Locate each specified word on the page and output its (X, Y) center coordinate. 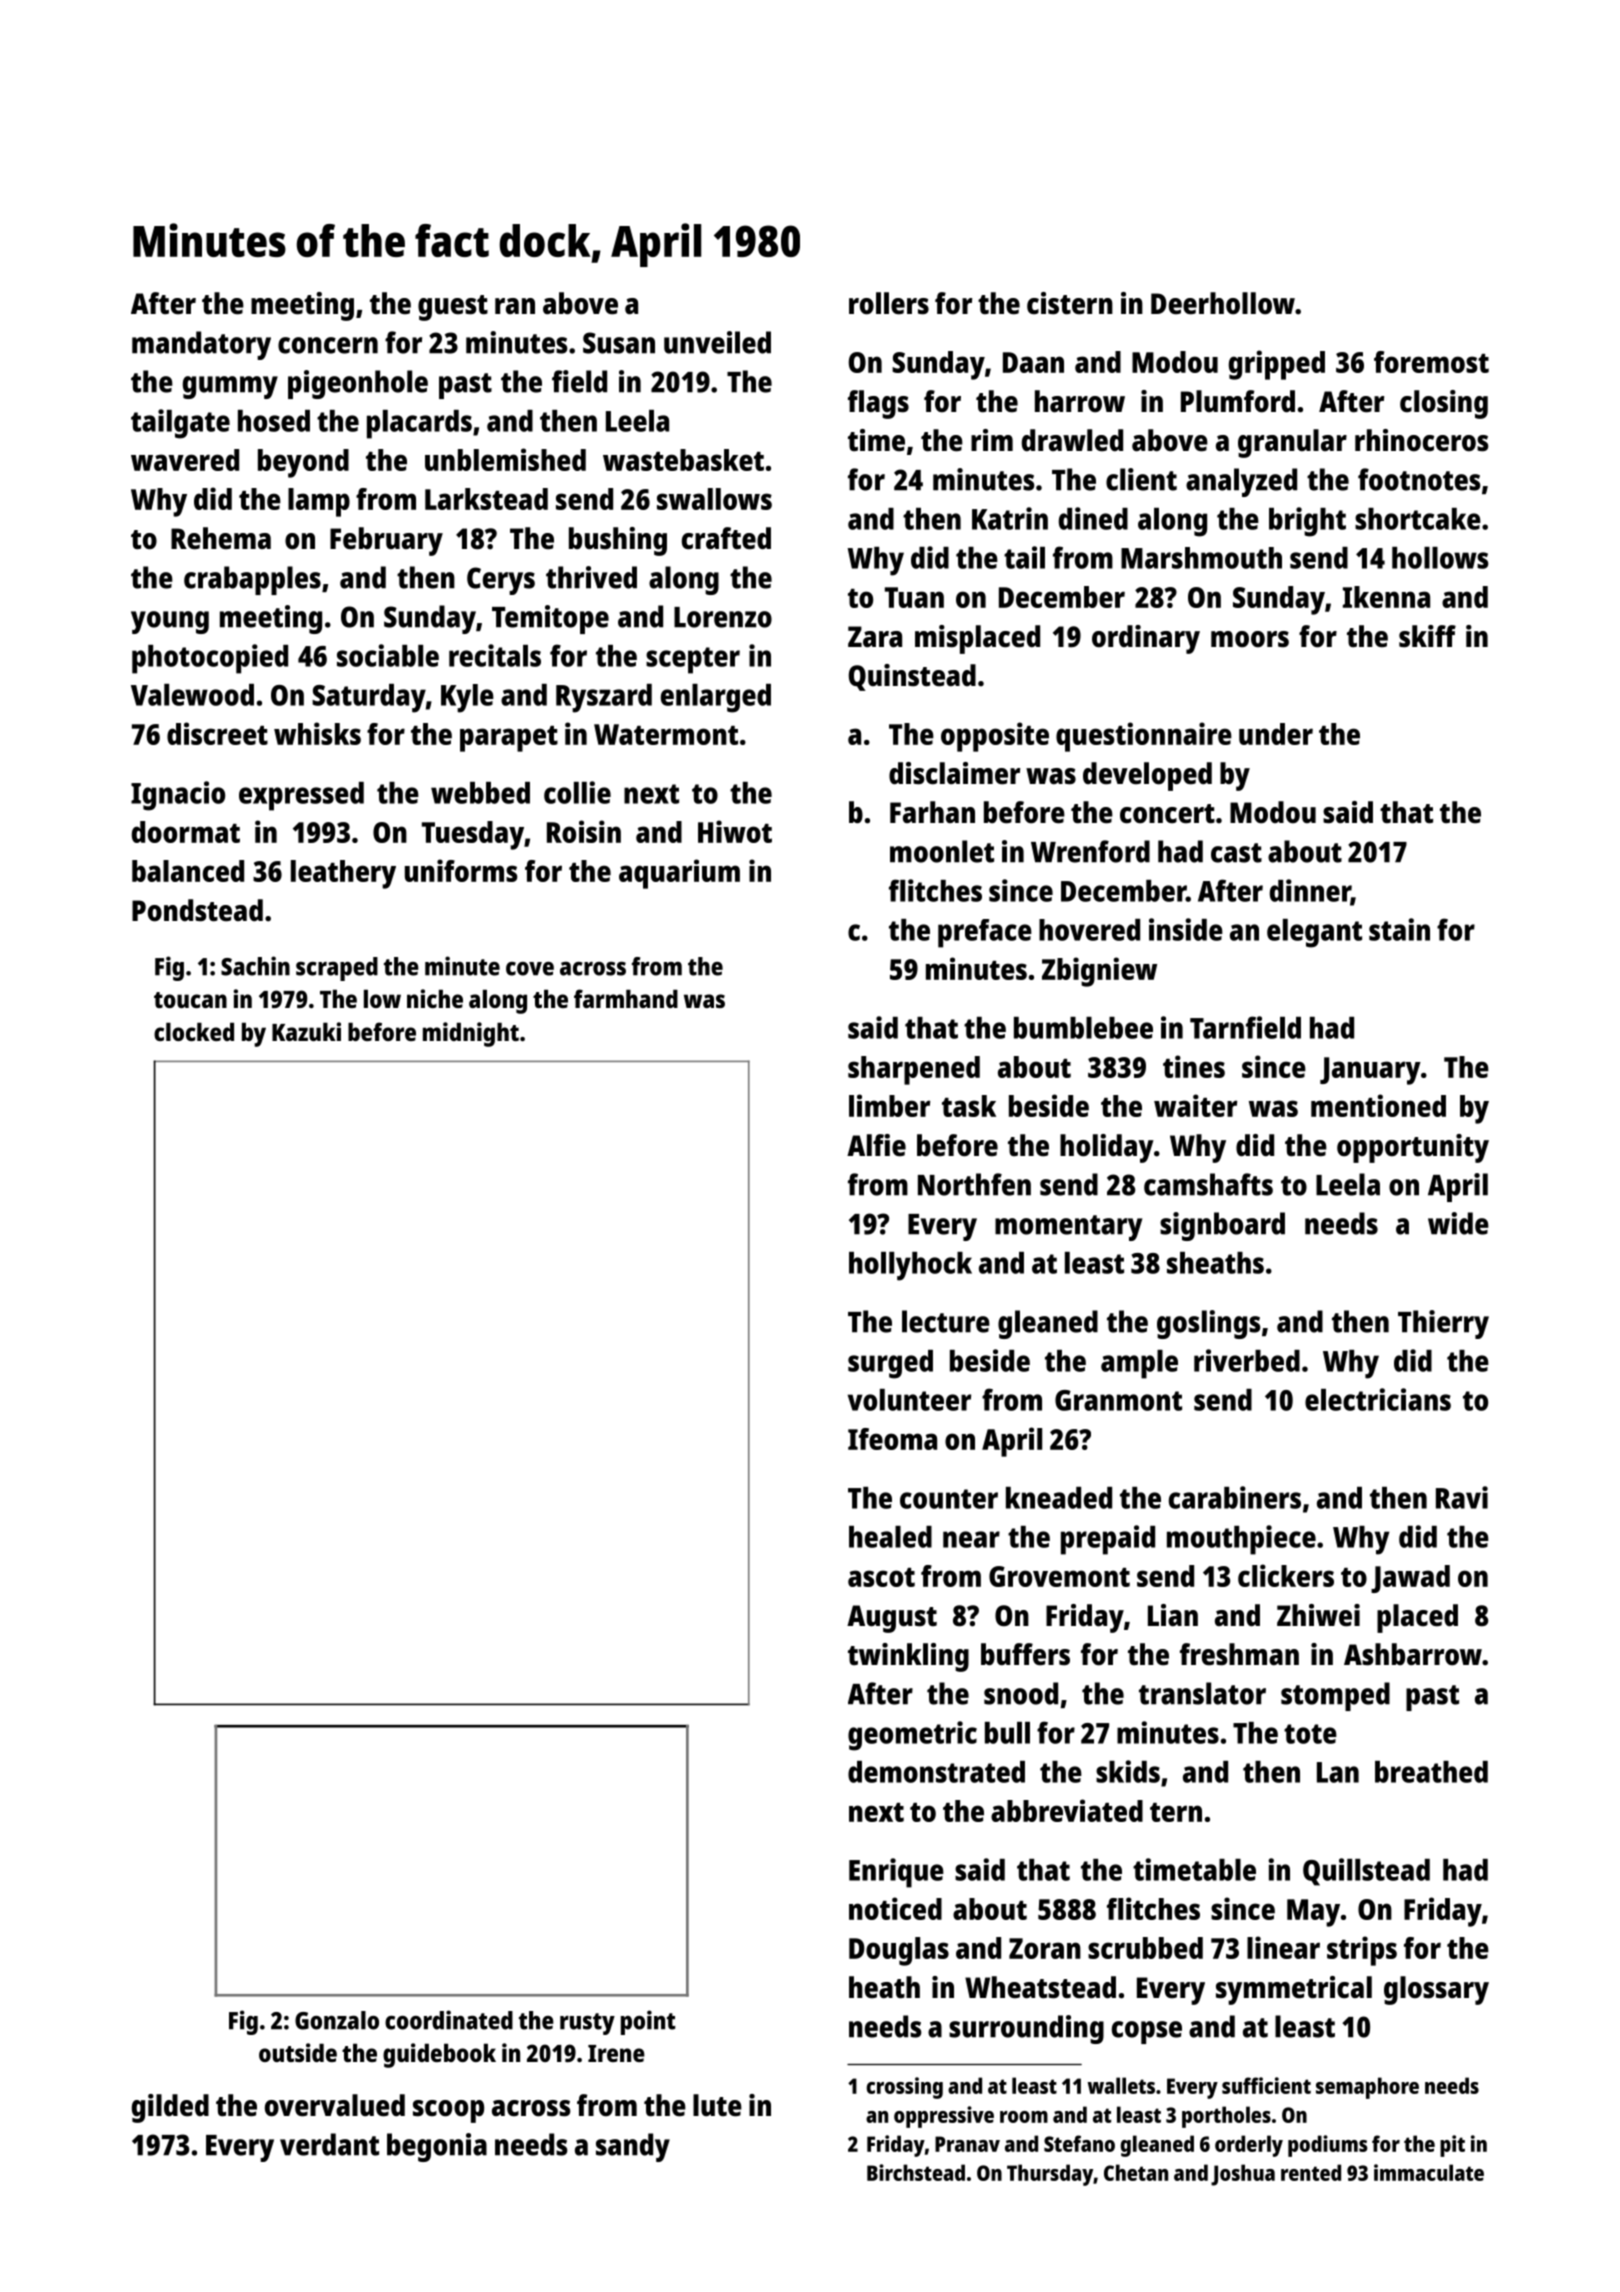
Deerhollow (1223, 303)
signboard (1222, 1226)
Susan (619, 343)
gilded (170, 2108)
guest (453, 308)
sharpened (914, 1070)
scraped (337, 969)
